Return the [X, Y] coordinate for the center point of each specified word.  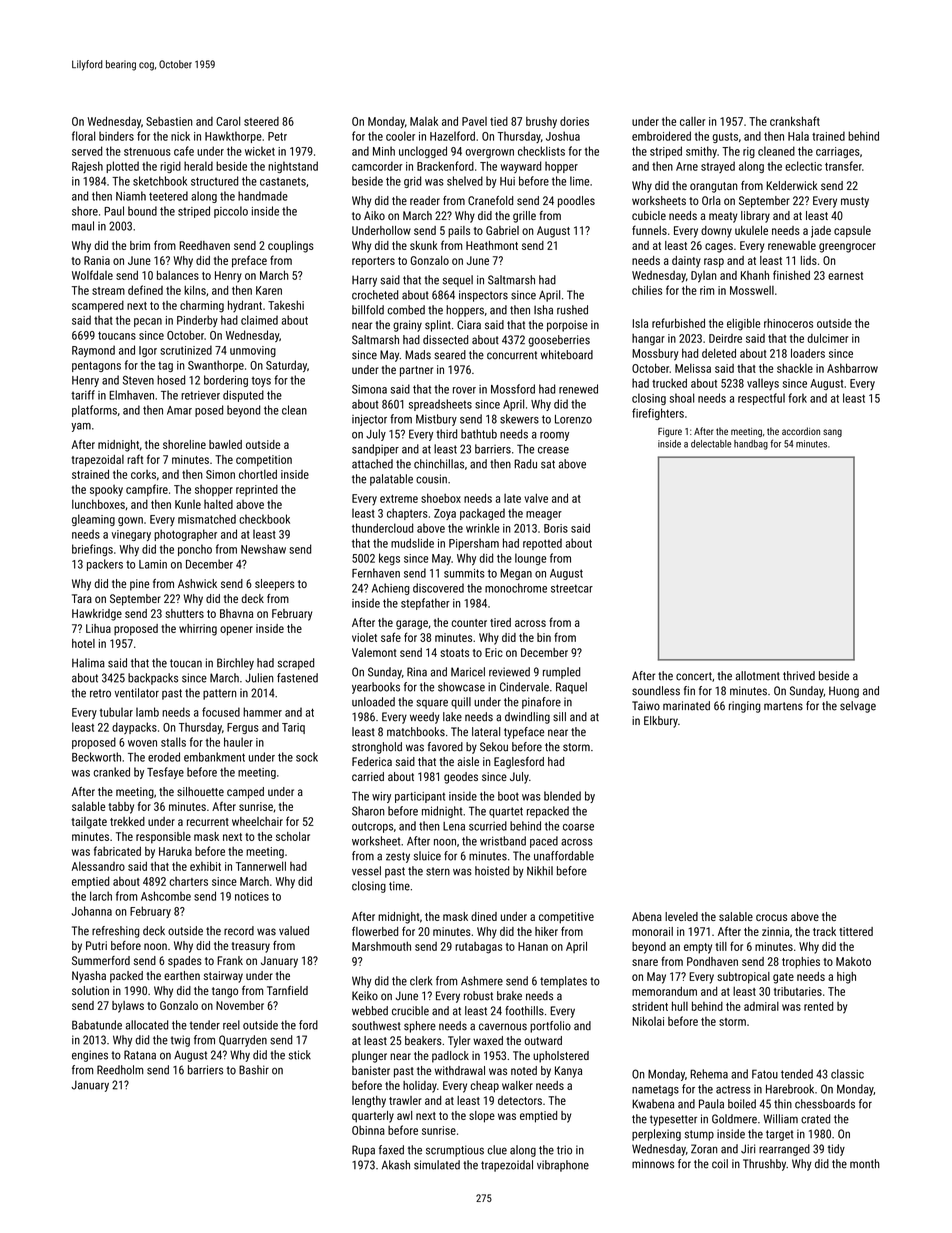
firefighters [658, 414]
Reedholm [120, 1070]
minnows [653, 1164]
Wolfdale [92, 275]
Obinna [368, 1130]
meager [544, 515]
